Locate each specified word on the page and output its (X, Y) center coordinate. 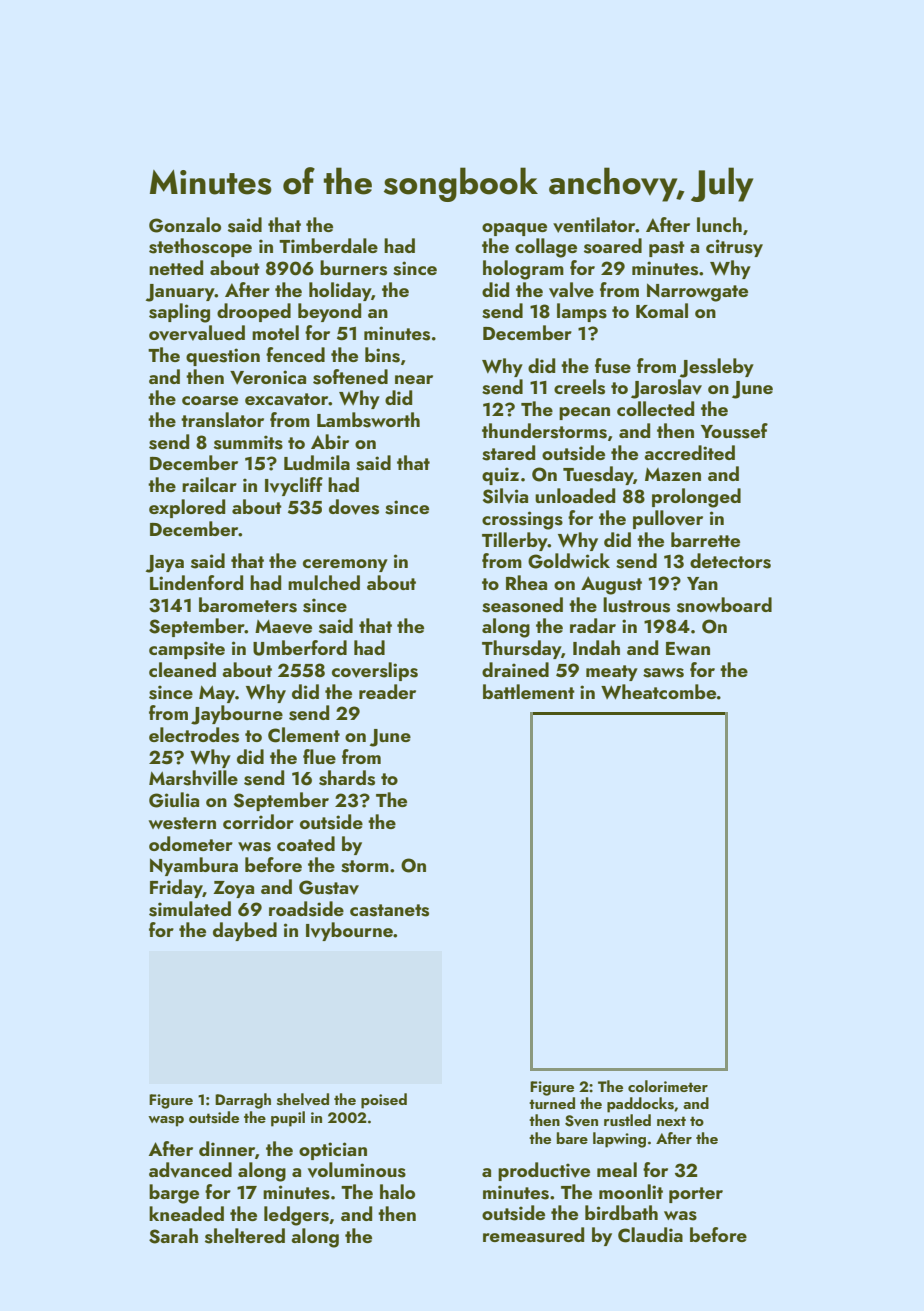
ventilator (594, 225)
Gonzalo (185, 225)
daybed (245, 931)
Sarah (173, 1236)
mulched (324, 582)
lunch (719, 224)
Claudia (650, 1235)
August (611, 585)
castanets (389, 910)
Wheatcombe (658, 692)
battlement (529, 691)
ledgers (296, 1216)
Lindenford (196, 582)
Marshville (193, 778)
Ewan (688, 648)
